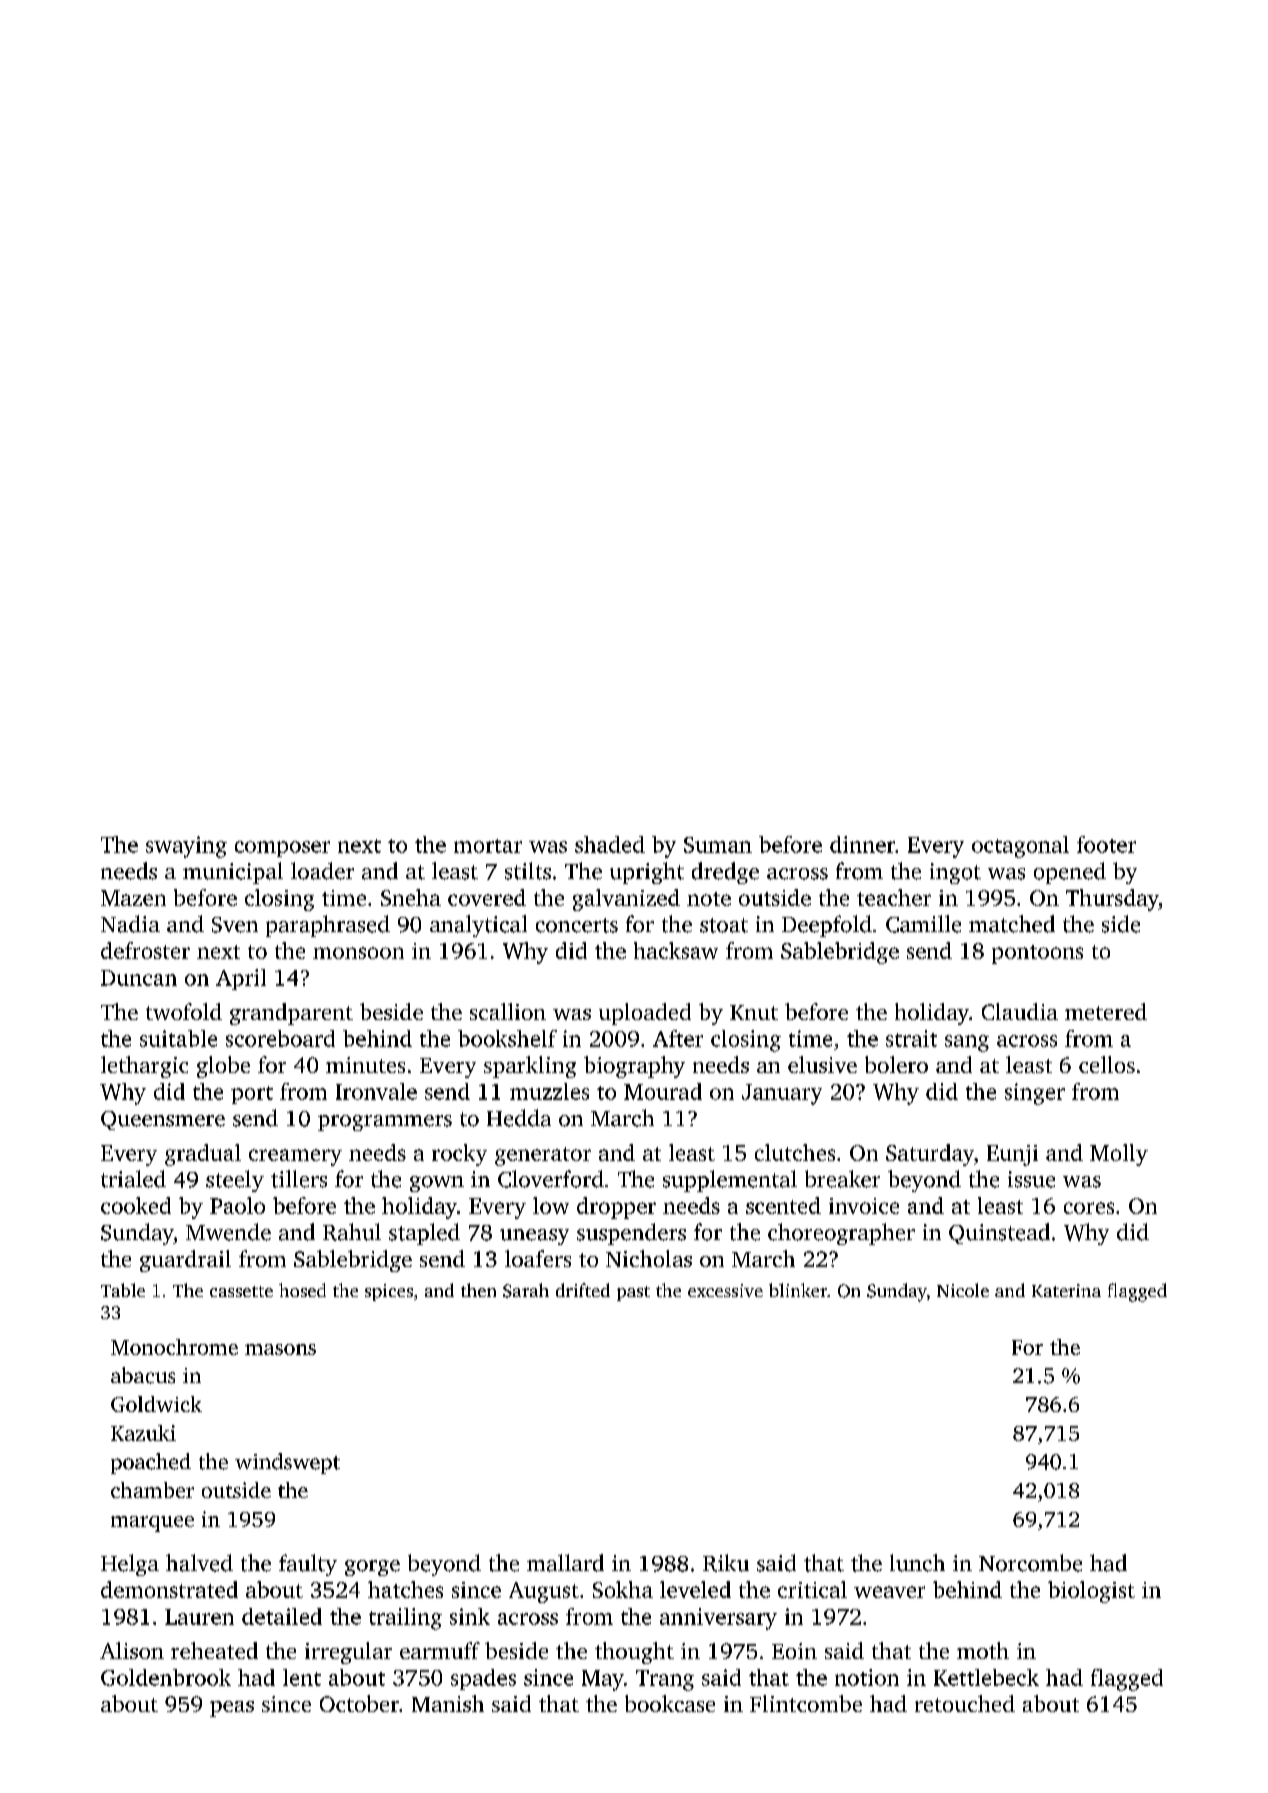 The height and width of the screenshot is (1793, 1268). What do you see at coordinates (186, 847) in the screenshot?
I see `swaying` at bounding box center [186, 847].
